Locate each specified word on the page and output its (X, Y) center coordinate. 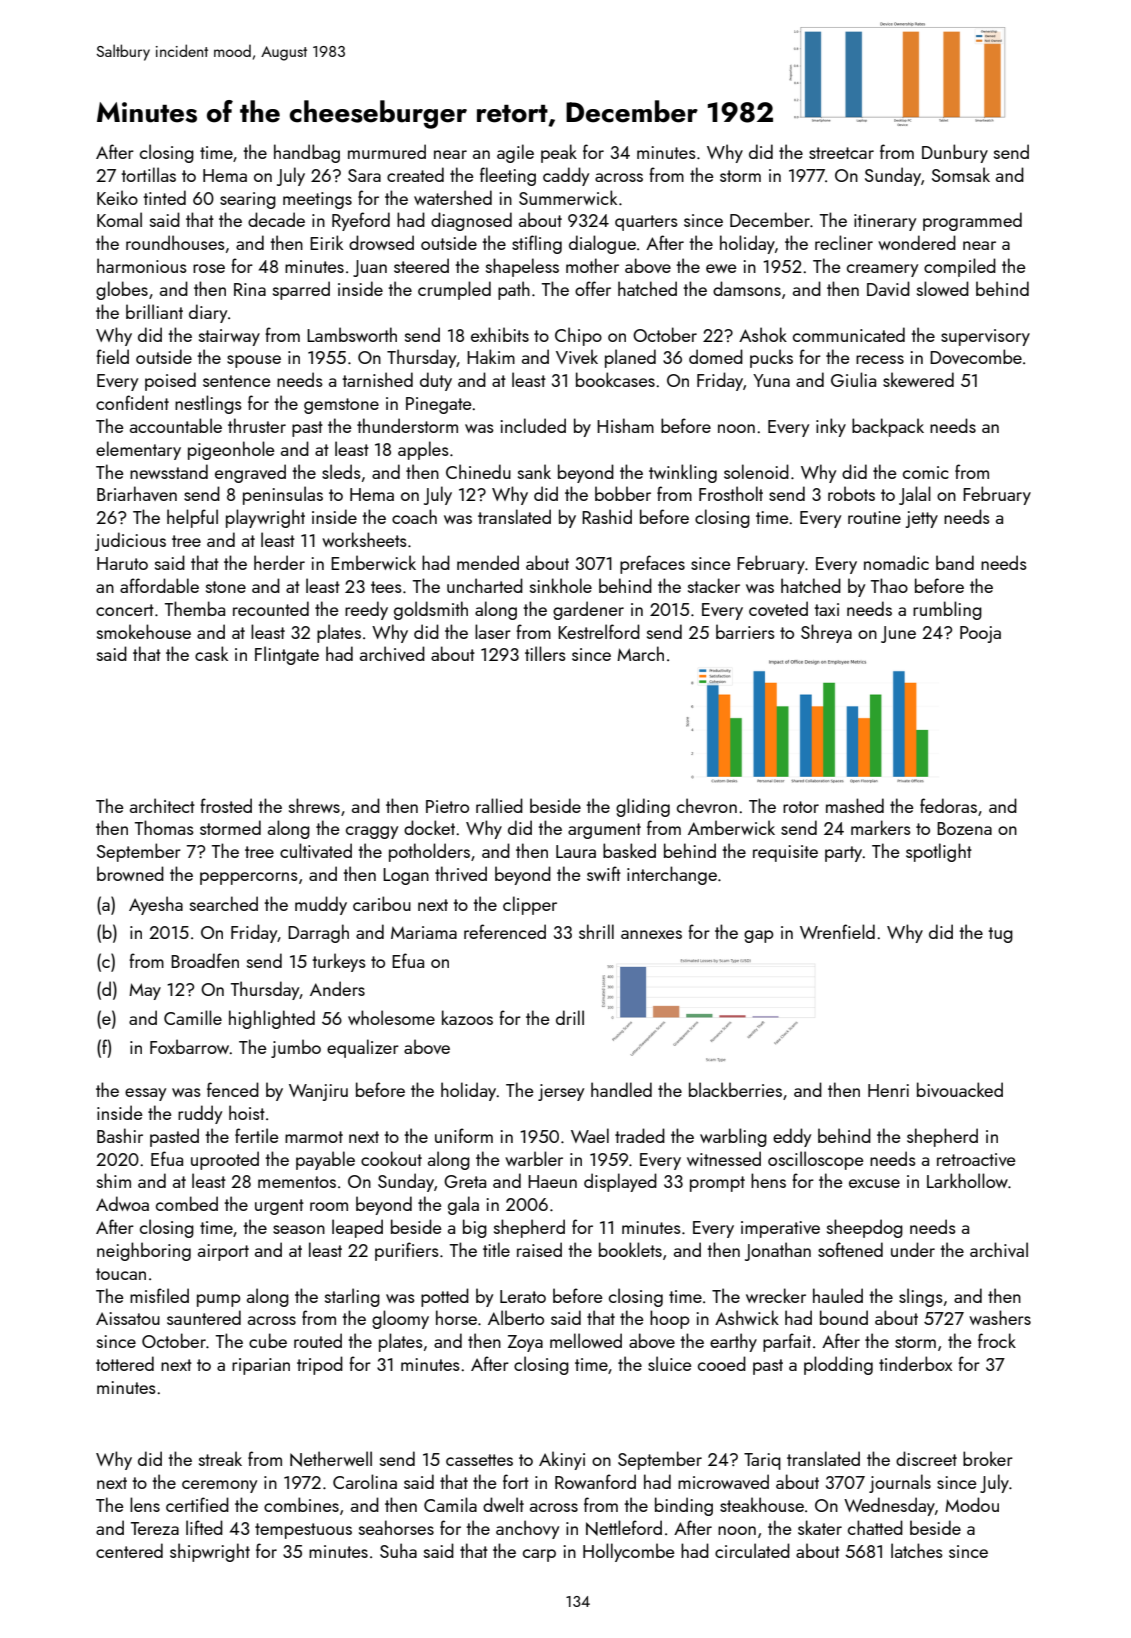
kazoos (467, 1017)
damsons (747, 288)
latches (917, 1550)
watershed (453, 197)
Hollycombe (629, 1552)
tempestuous (303, 1531)
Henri (888, 1090)
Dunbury (955, 153)
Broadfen (205, 960)
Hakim (491, 356)
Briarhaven (137, 493)
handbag (307, 153)
